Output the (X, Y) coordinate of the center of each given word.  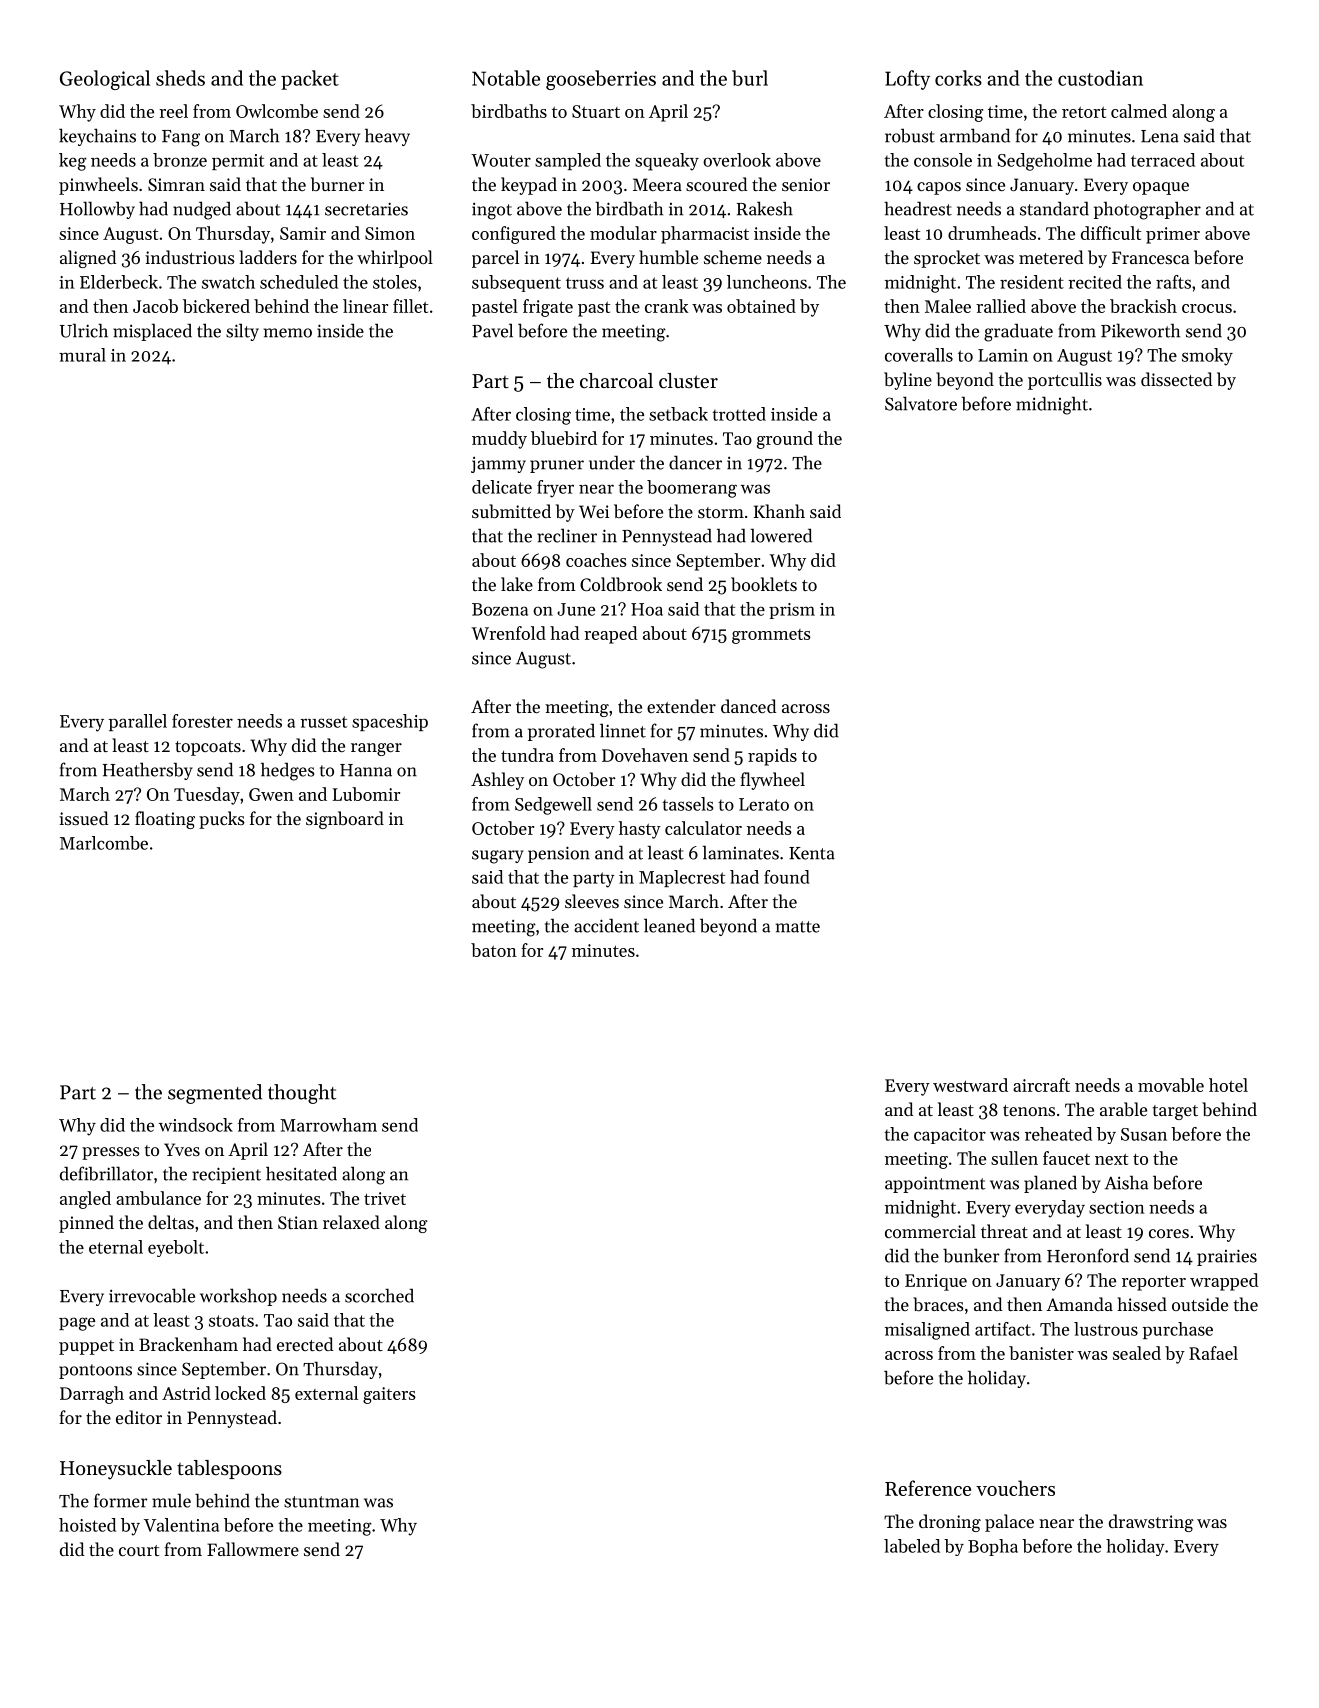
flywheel (772, 781)
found (787, 877)
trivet (385, 1198)
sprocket (947, 259)
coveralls (919, 355)
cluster (688, 381)
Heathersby (148, 771)
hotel (1228, 1085)
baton (494, 950)
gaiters (389, 1395)
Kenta (812, 853)
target (1175, 1112)
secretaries (366, 209)
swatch (228, 282)
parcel (495, 259)
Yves (182, 1149)
